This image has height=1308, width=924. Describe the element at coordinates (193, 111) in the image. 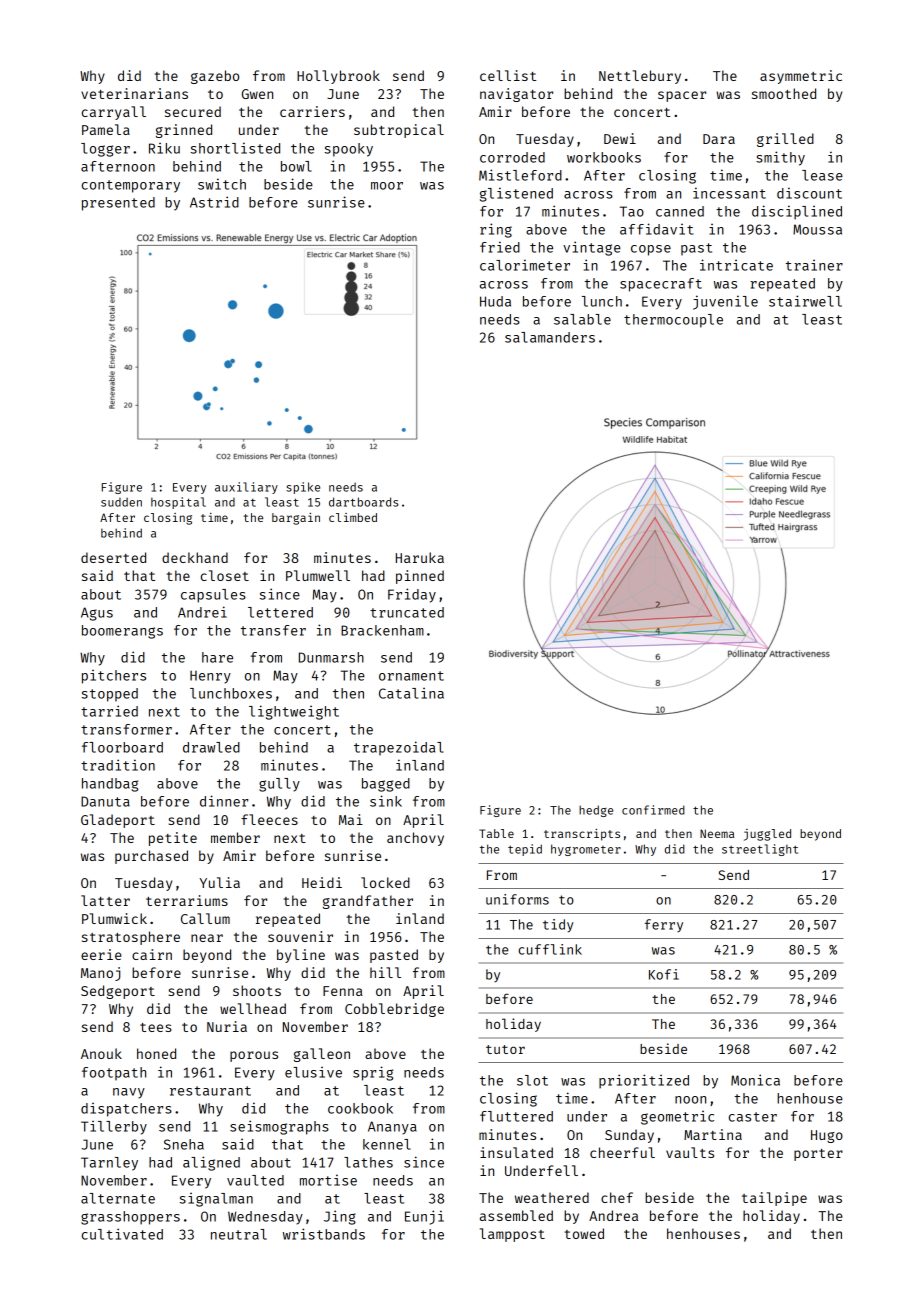

I see `secured` at that location.
